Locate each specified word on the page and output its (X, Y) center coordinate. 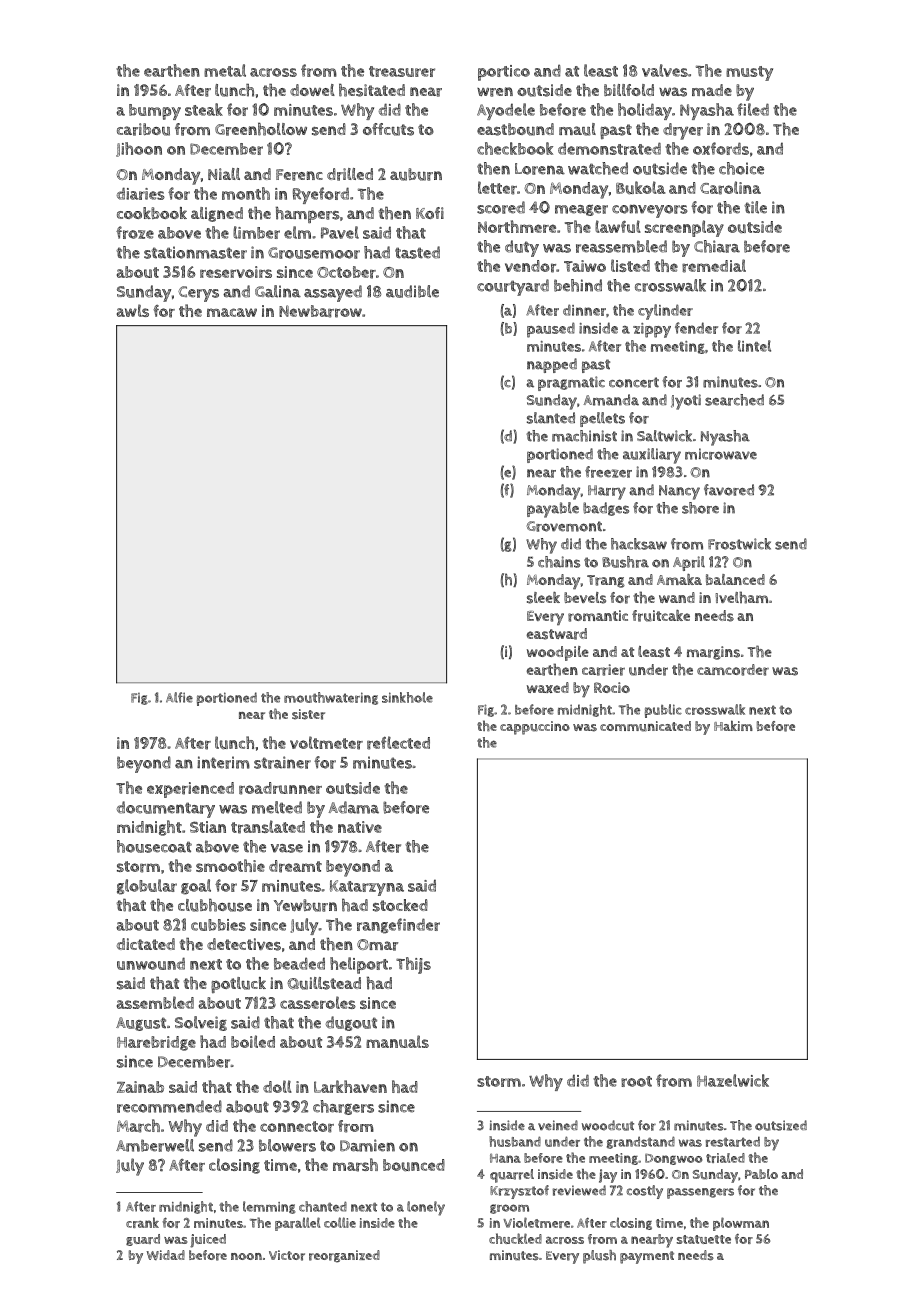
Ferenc (299, 175)
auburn (416, 174)
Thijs (413, 965)
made (712, 90)
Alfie (179, 697)
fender (696, 328)
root (636, 1081)
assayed (333, 293)
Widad (166, 1255)
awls (133, 310)
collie (340, 1222)
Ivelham (741, 597)
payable (553, 510)
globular (147, 887)
